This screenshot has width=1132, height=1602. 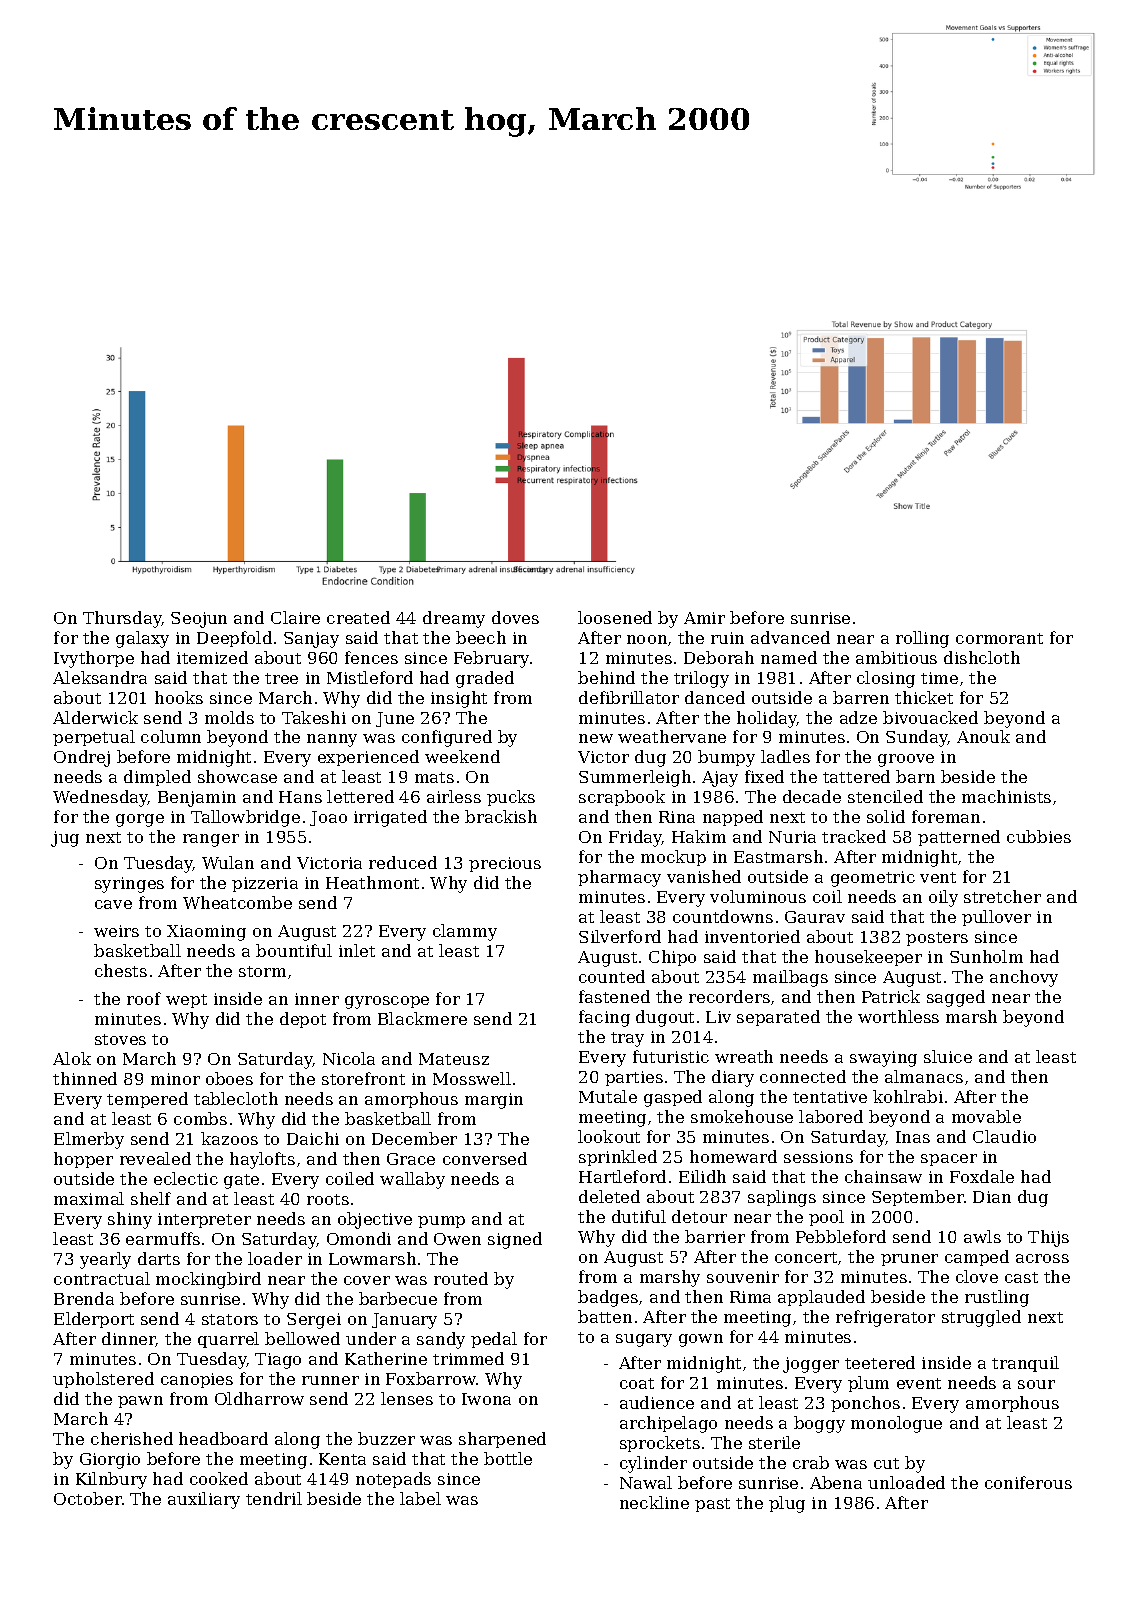 What do you see at coordinates (367, 1280) in the screenshot?
I see `cover` at bounding box center [367, 1280].
